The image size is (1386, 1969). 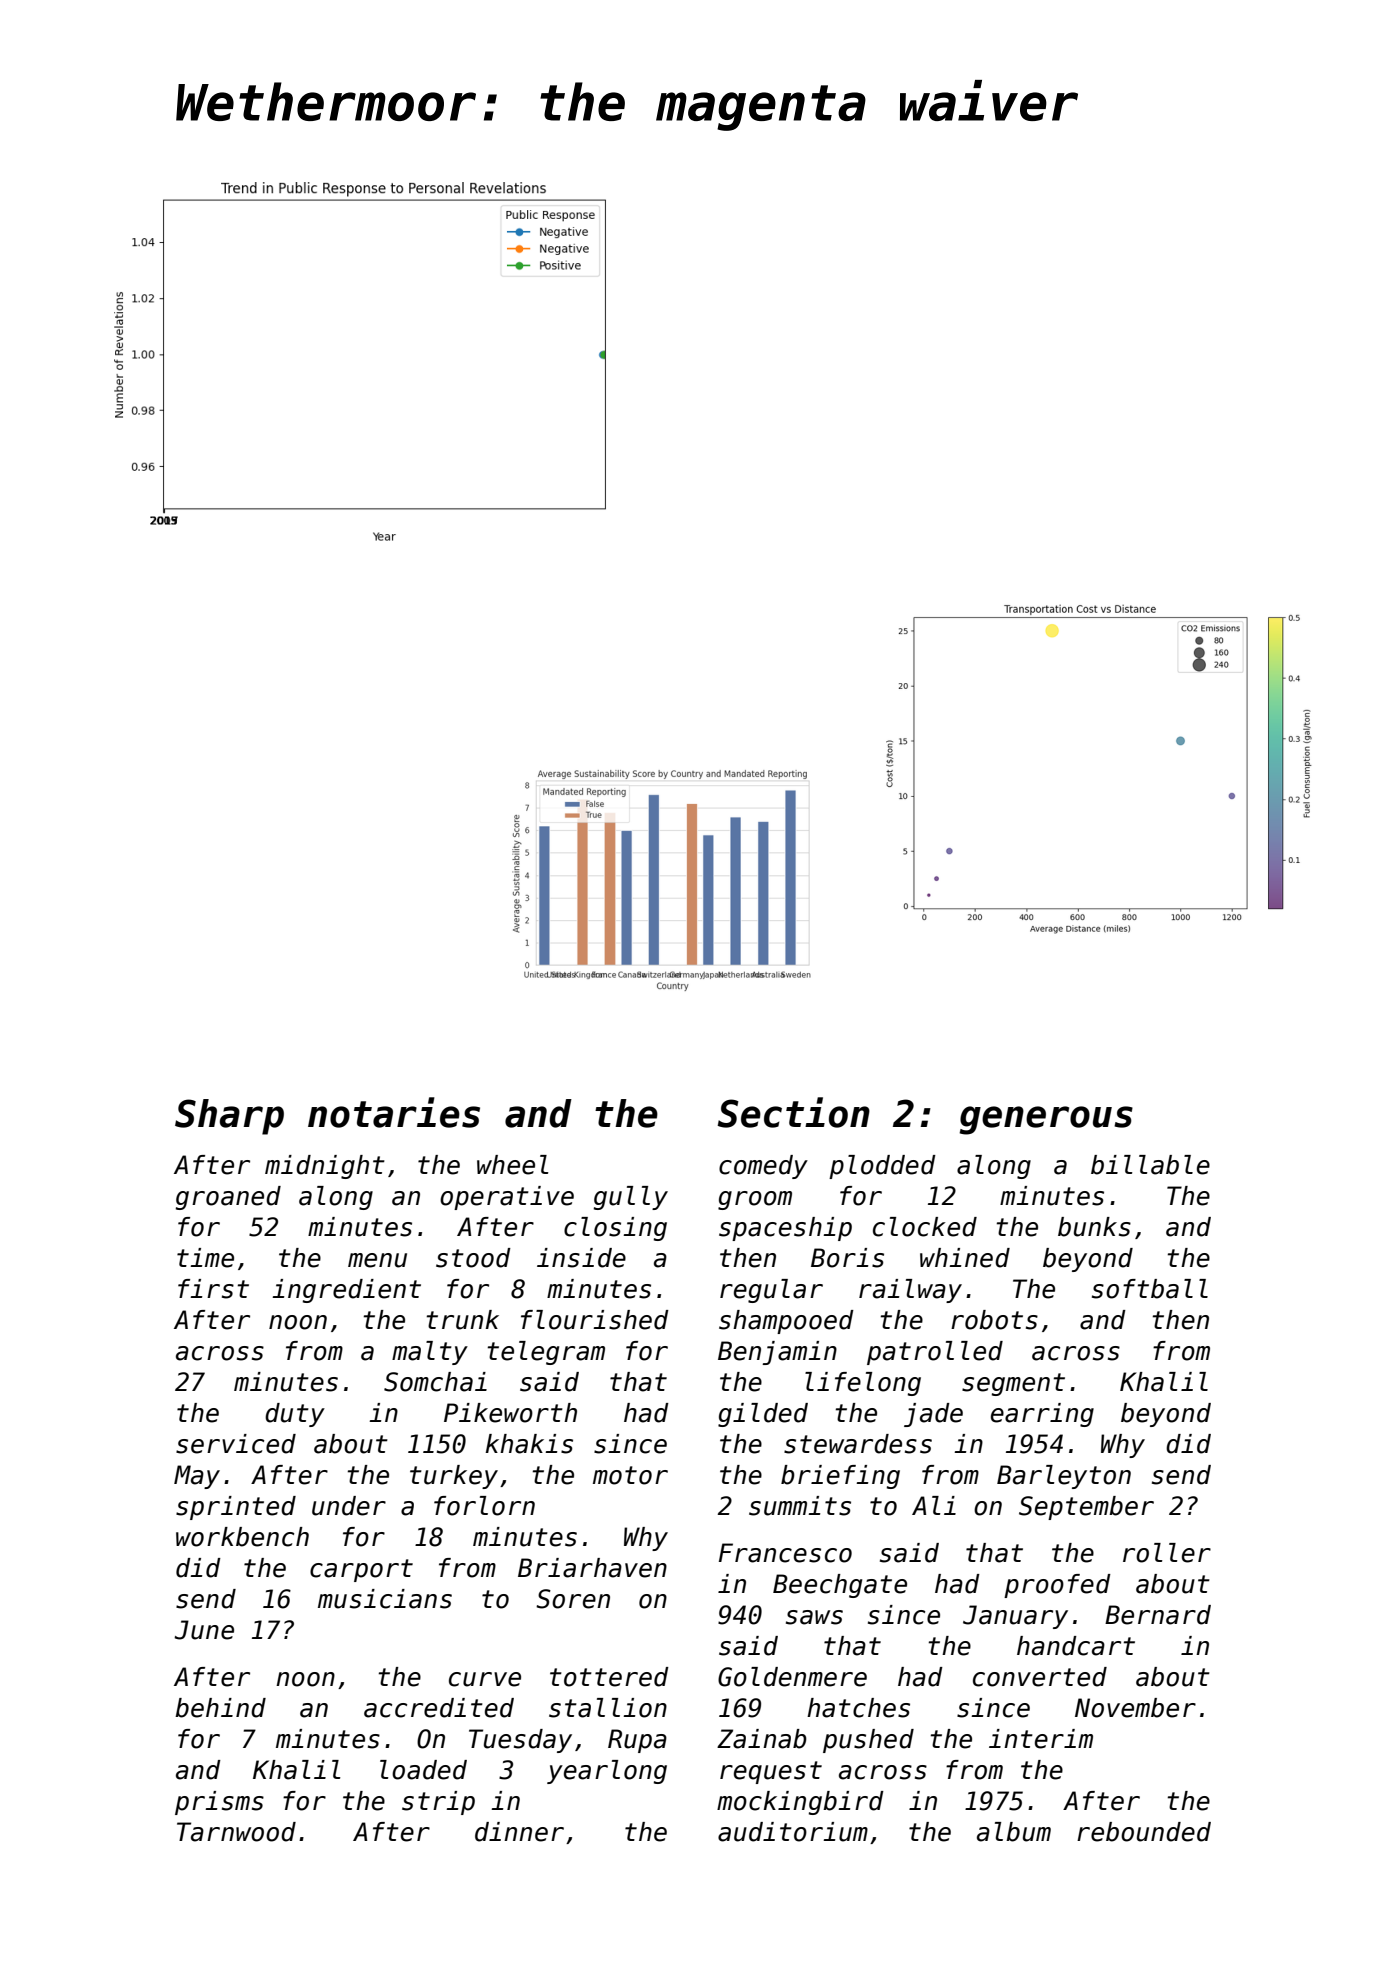 What do you see at coordinates (1144, 1832) in the document?
I see `rebounded` at bounding box center [1144, 1832].
